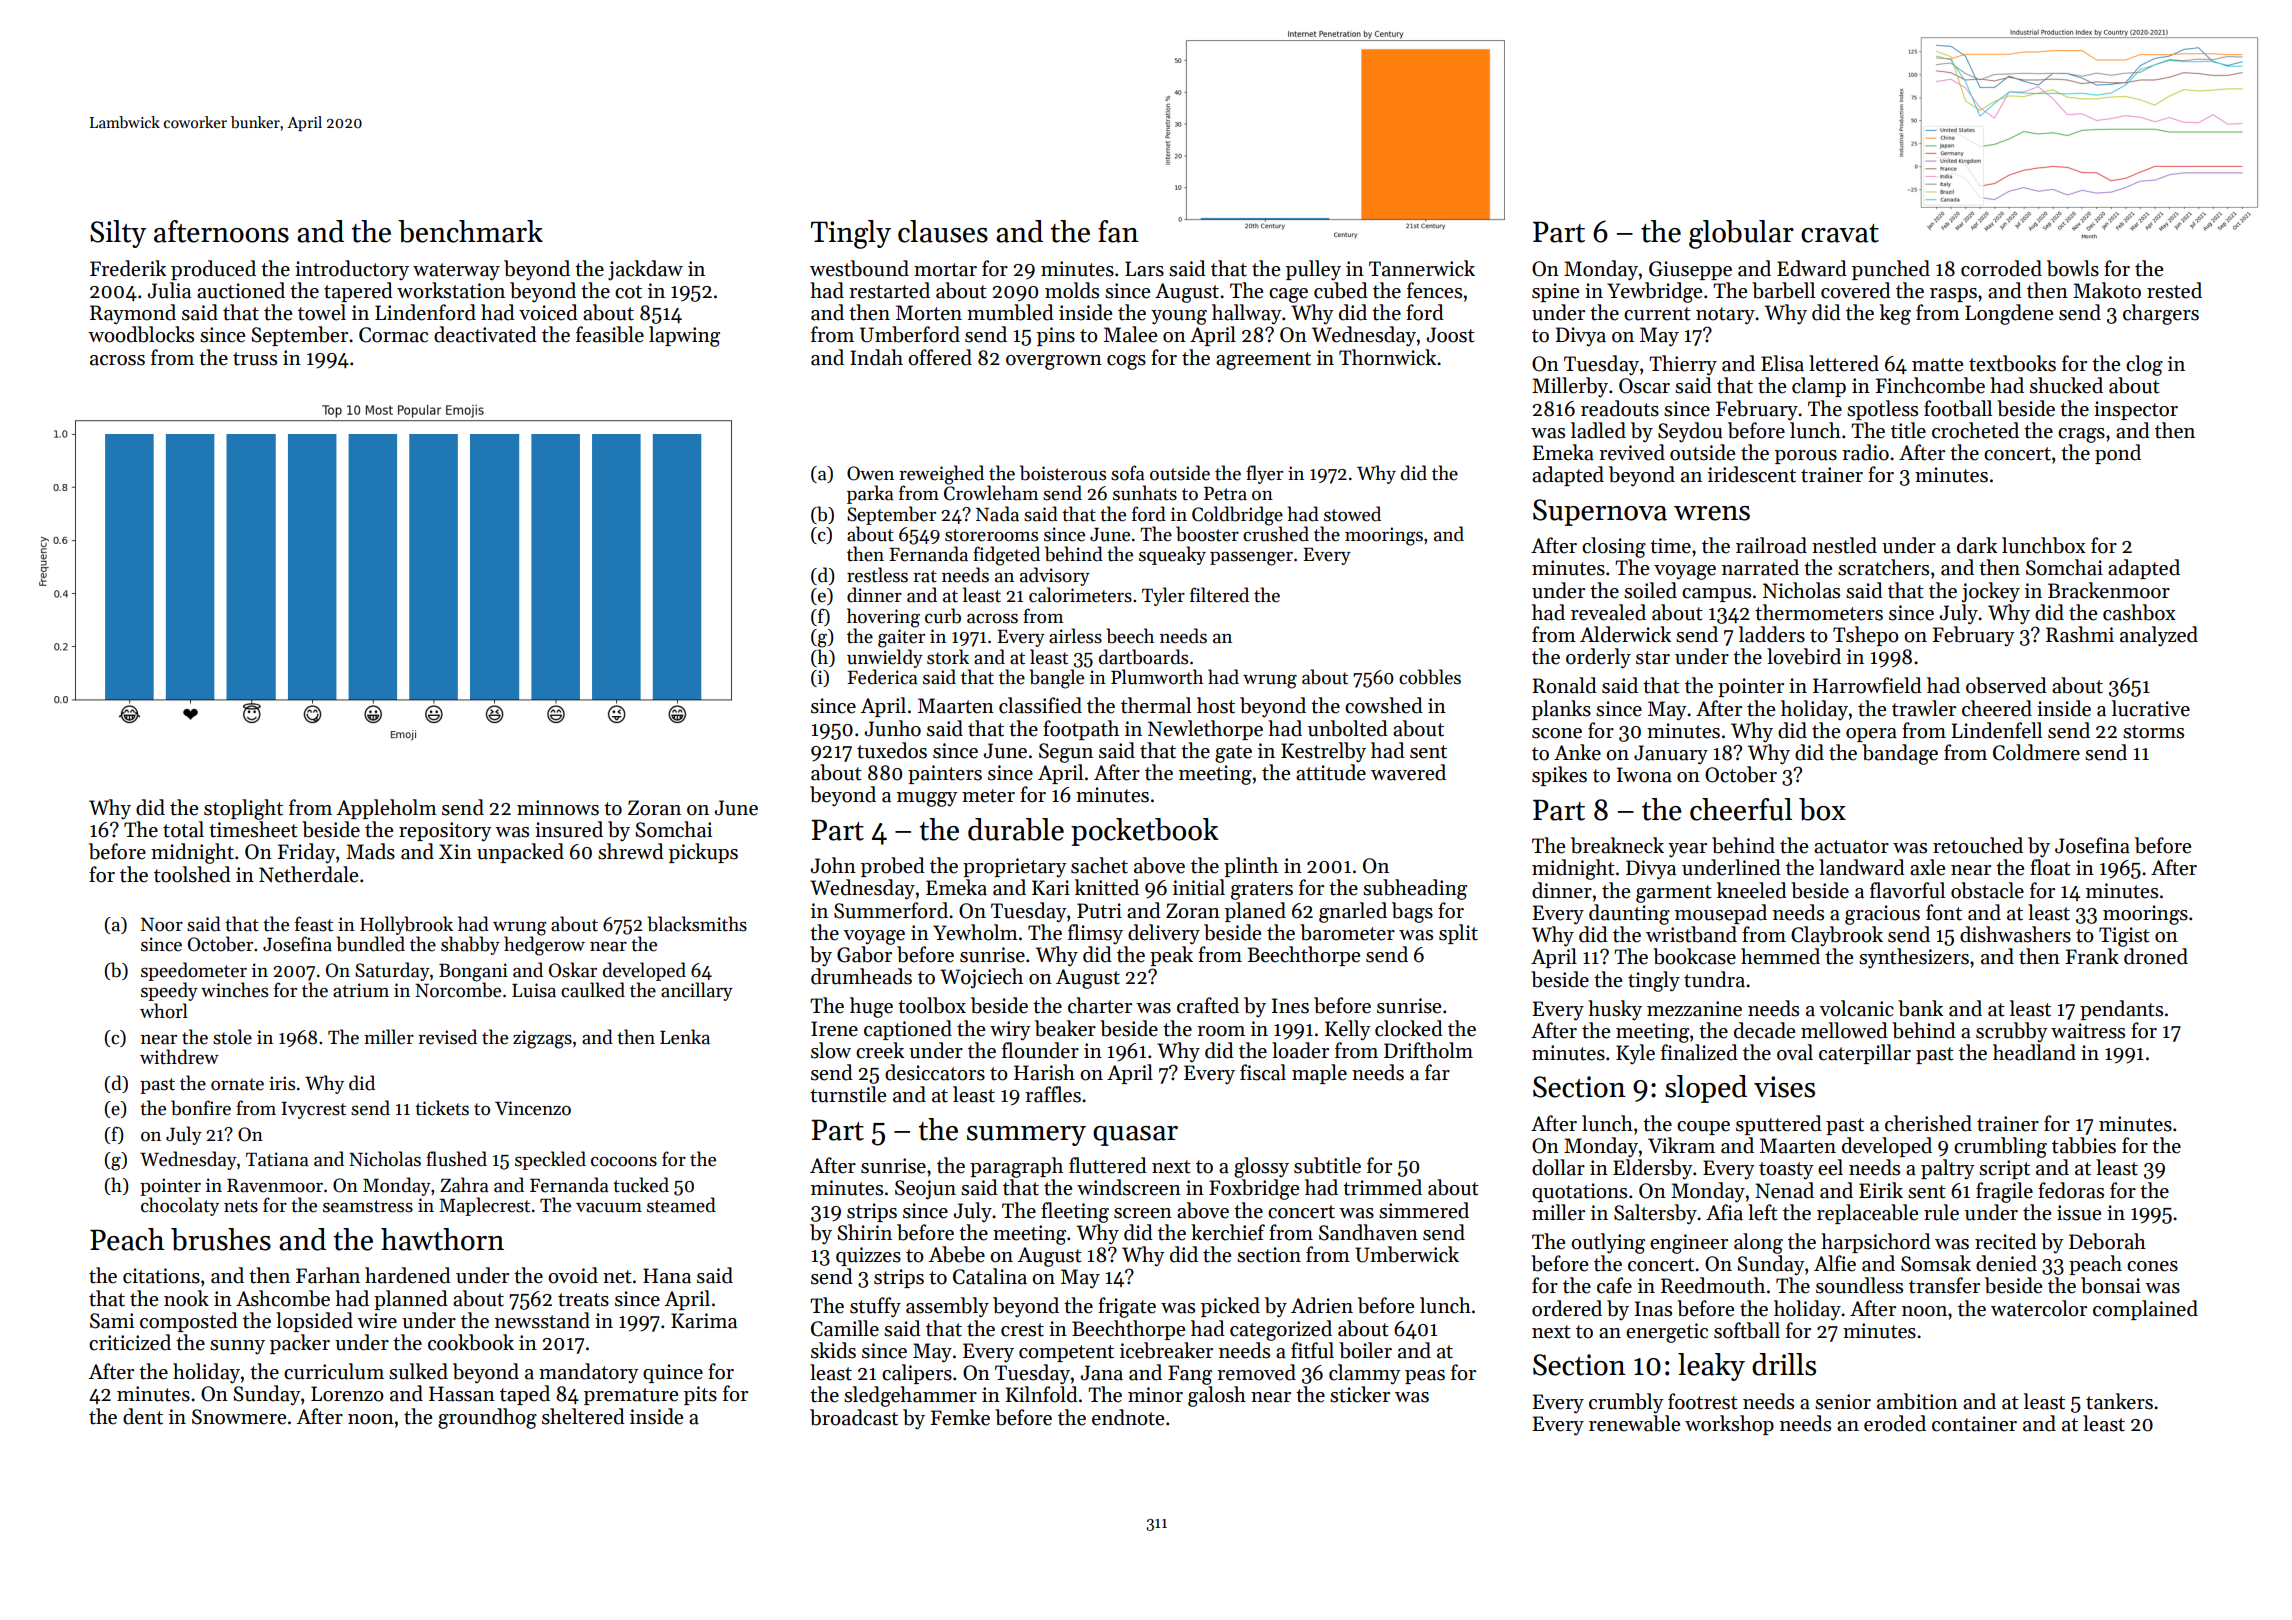 This screenshot has height=1620, width=2292. I want to click on container, so click(1974, 1424).
